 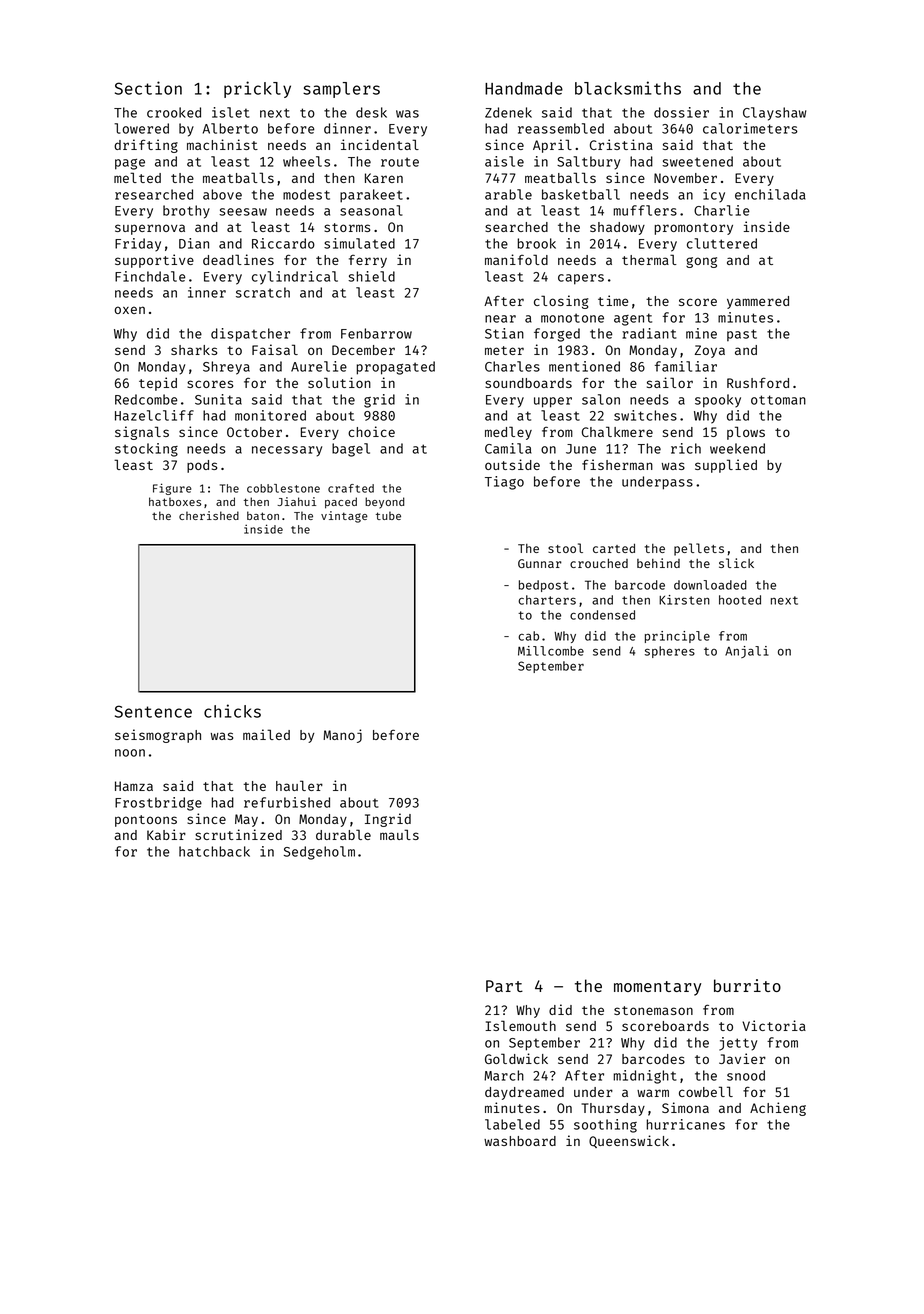 I want to click on brothy, so click(x=186, y=212).
